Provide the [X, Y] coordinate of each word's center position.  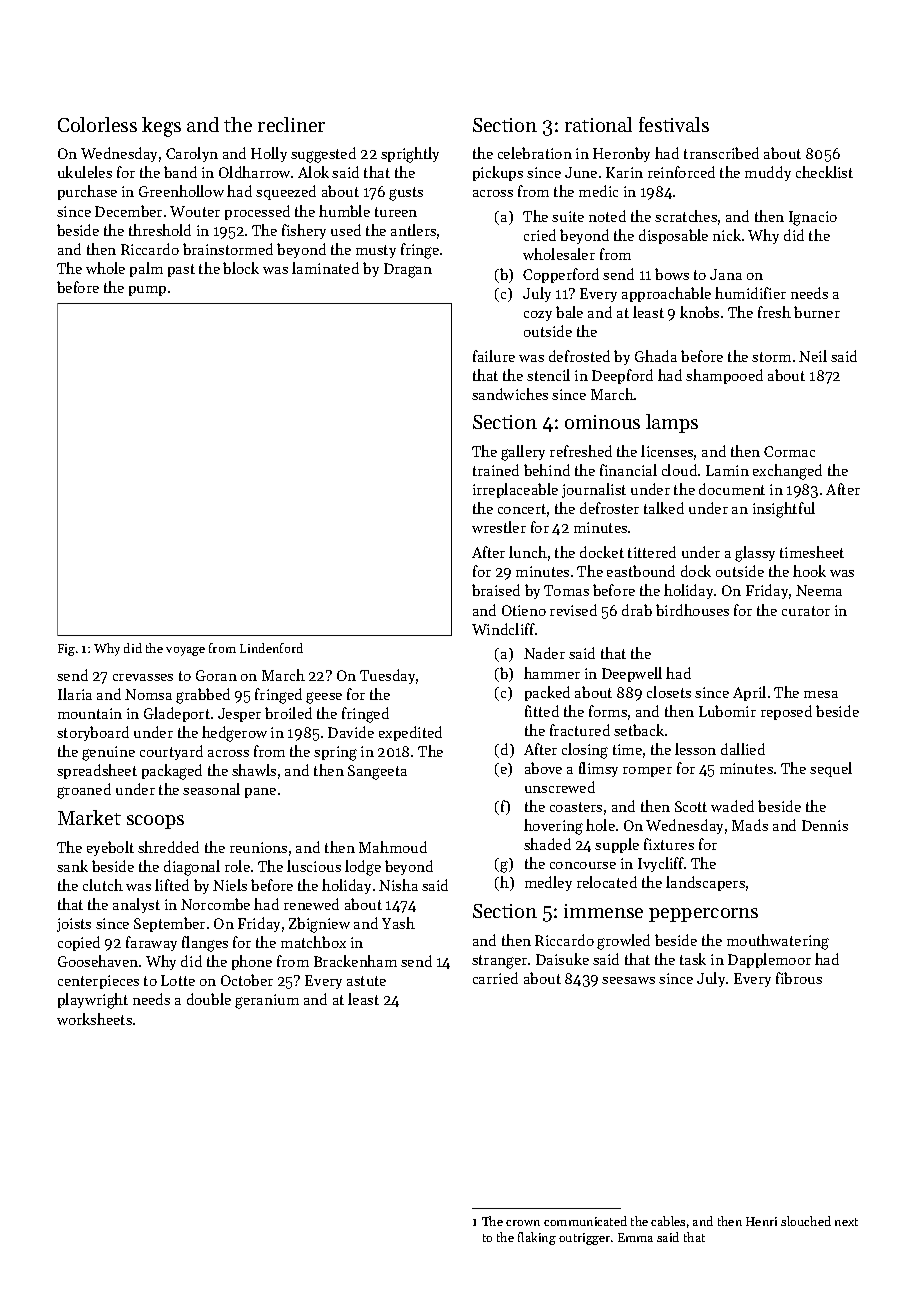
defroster [609, 508]
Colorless [97, 124]
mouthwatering [778, 942]
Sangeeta [377, 772]
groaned [84, 791]
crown [523, 1223]
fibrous [799, 978]
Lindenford [271, 648]
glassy [755, 554]
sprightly [410, 155]
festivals [674, 124]
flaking [537, 1238]
